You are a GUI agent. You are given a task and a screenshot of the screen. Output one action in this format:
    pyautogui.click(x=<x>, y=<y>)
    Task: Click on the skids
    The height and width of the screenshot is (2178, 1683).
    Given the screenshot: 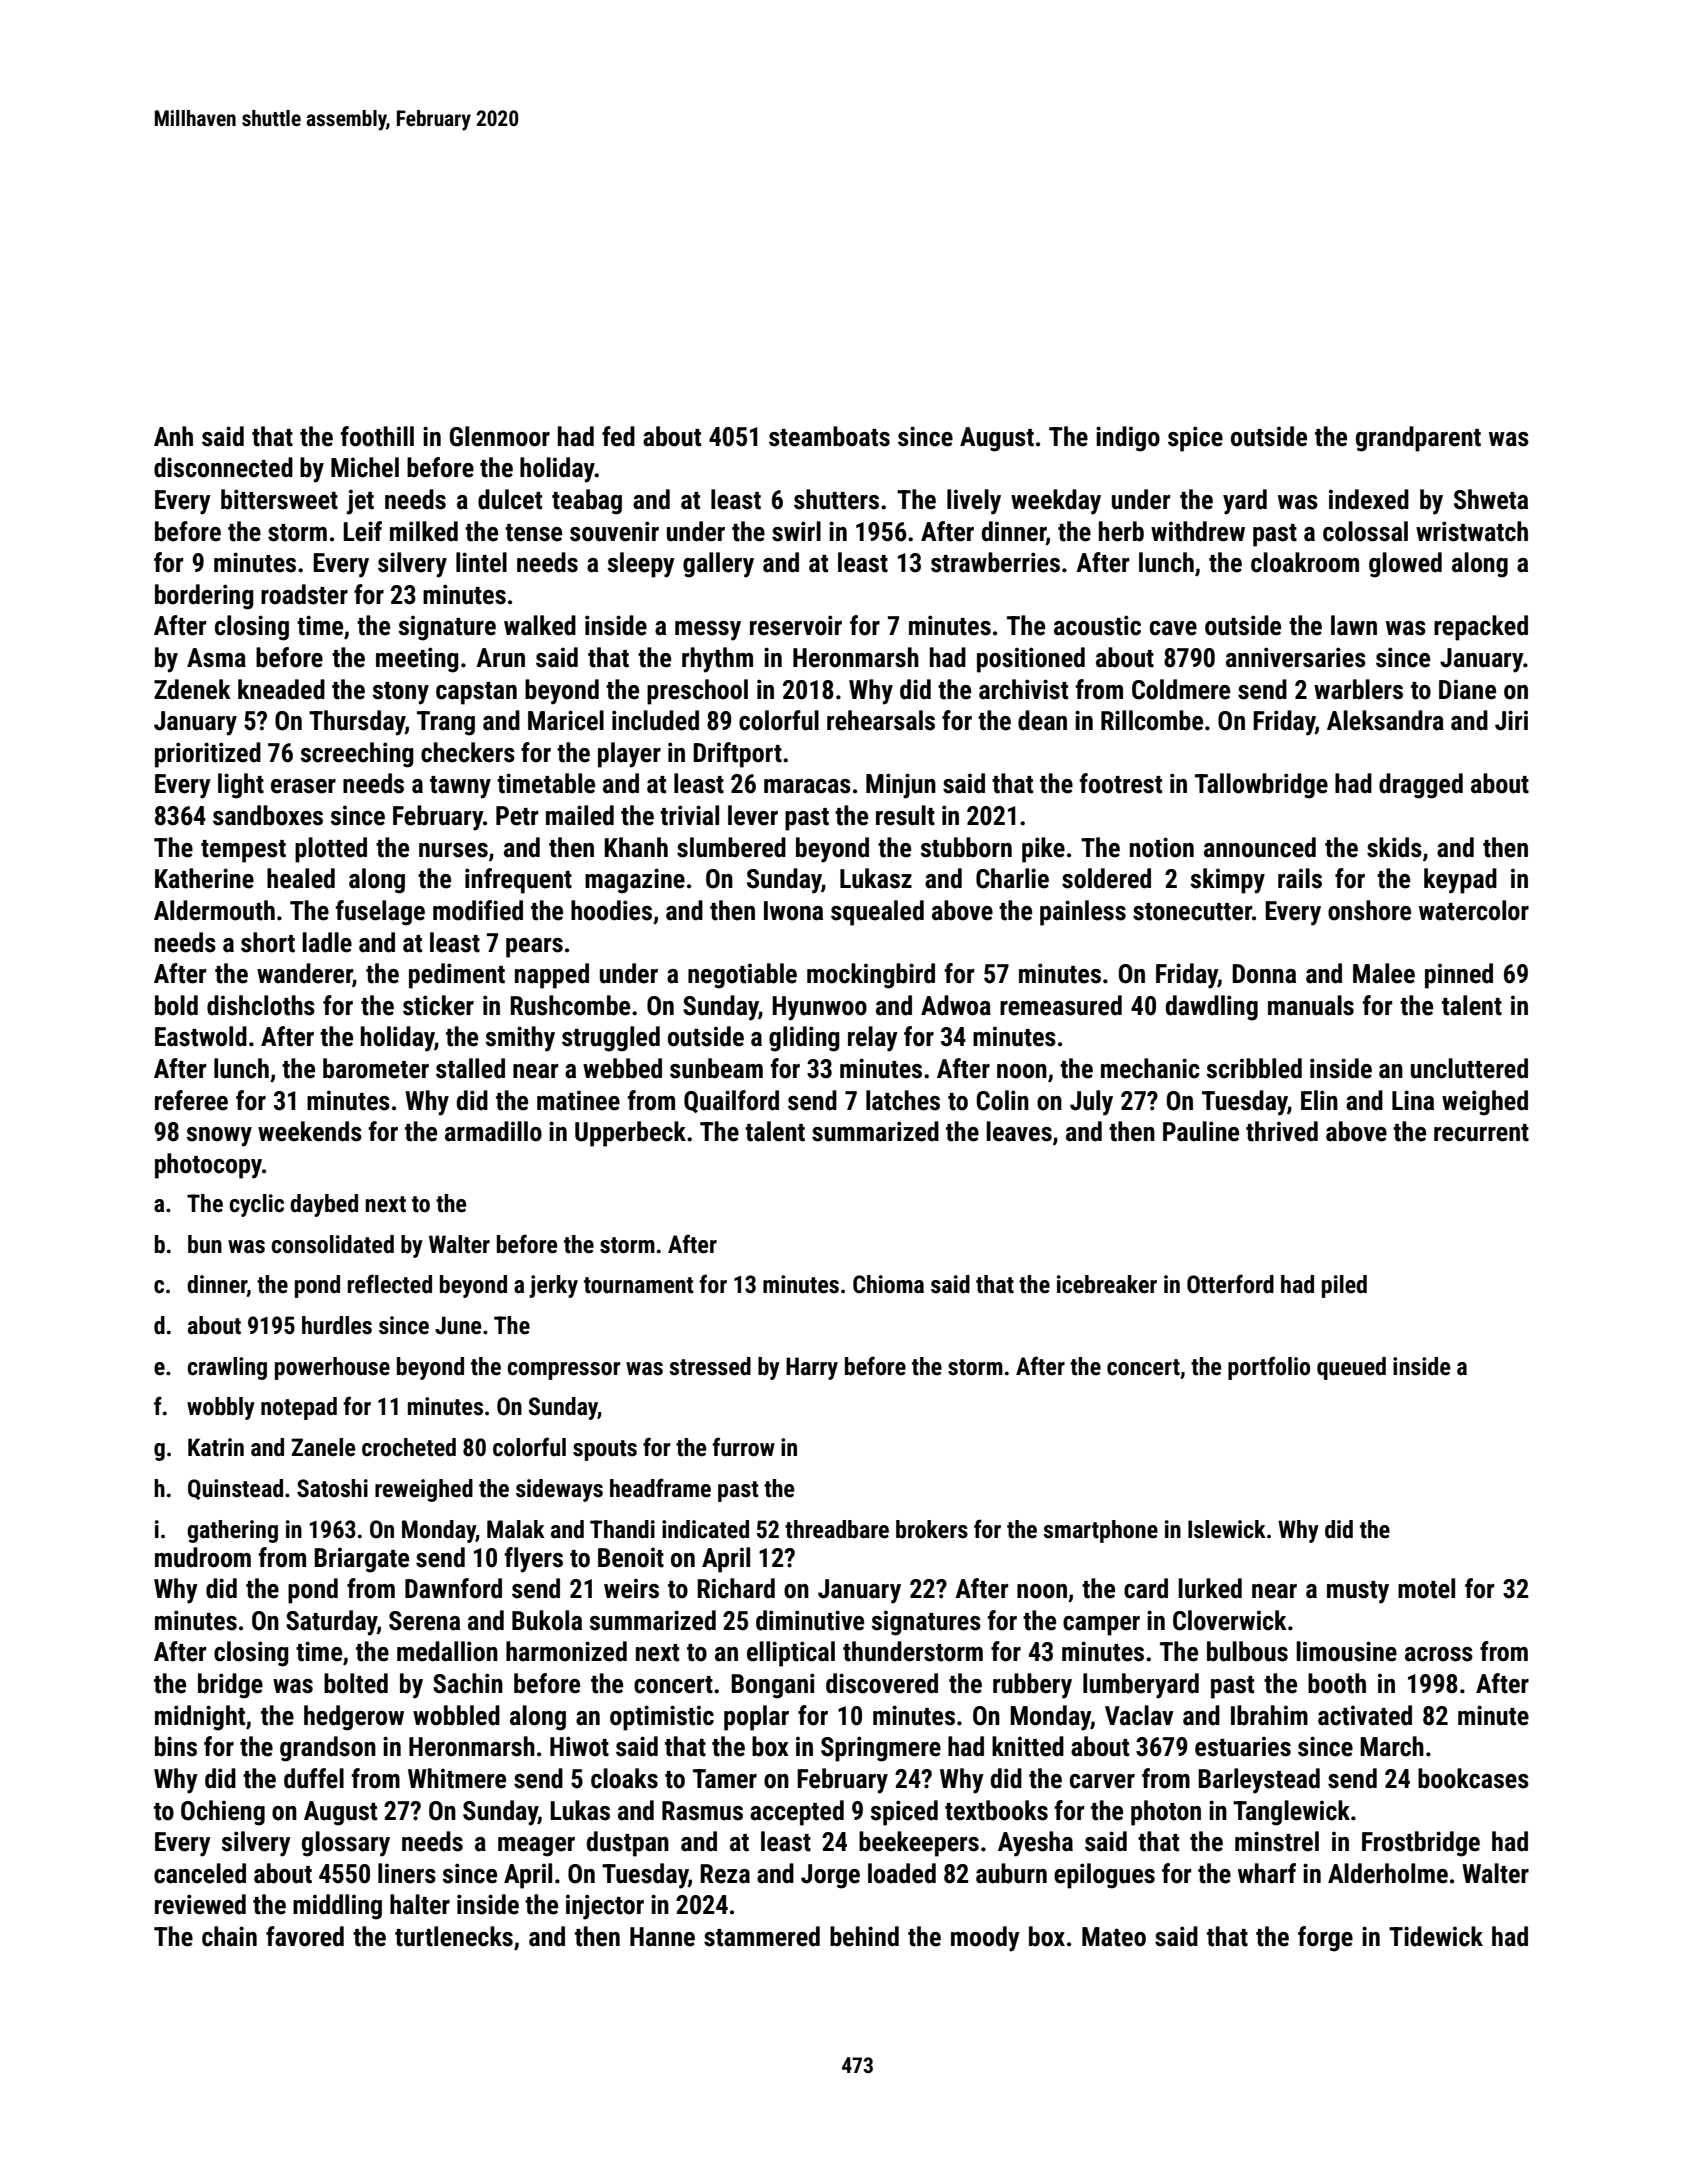 What is the action you would take?
    pyautogui.click(x=1394, y=847)
